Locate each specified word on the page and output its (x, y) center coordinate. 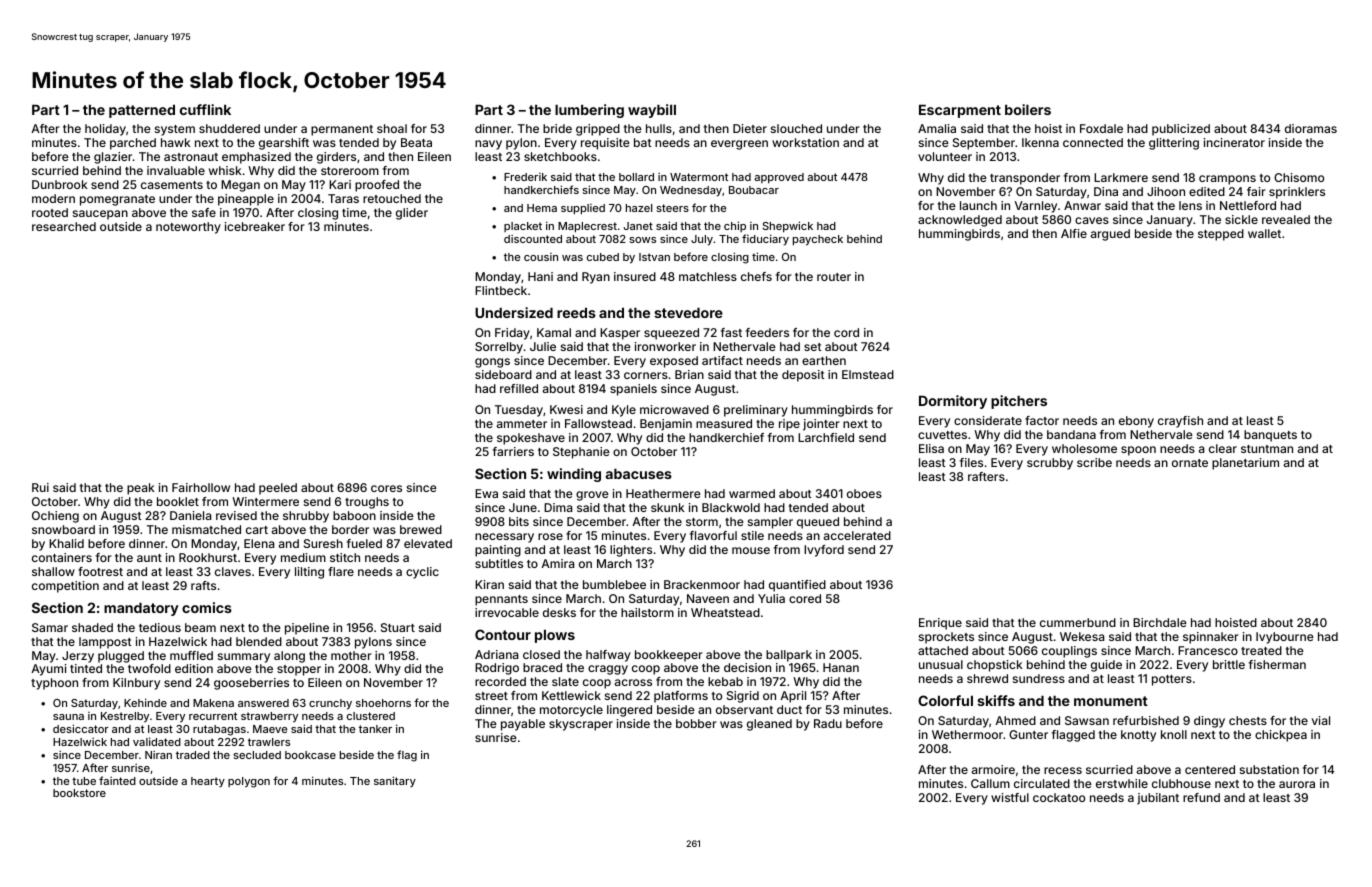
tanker (375, 729)
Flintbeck (501, 290)
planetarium (1245, 464)
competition (65, 587)
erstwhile (1122, 783)
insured (635, 276)
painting (498, 551)
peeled (278, 489)
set (813, 347)
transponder (1025, 179)
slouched (796, 128)
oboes (864, 493)
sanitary (395, 781)
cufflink (205, 109)
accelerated (857, 535)
